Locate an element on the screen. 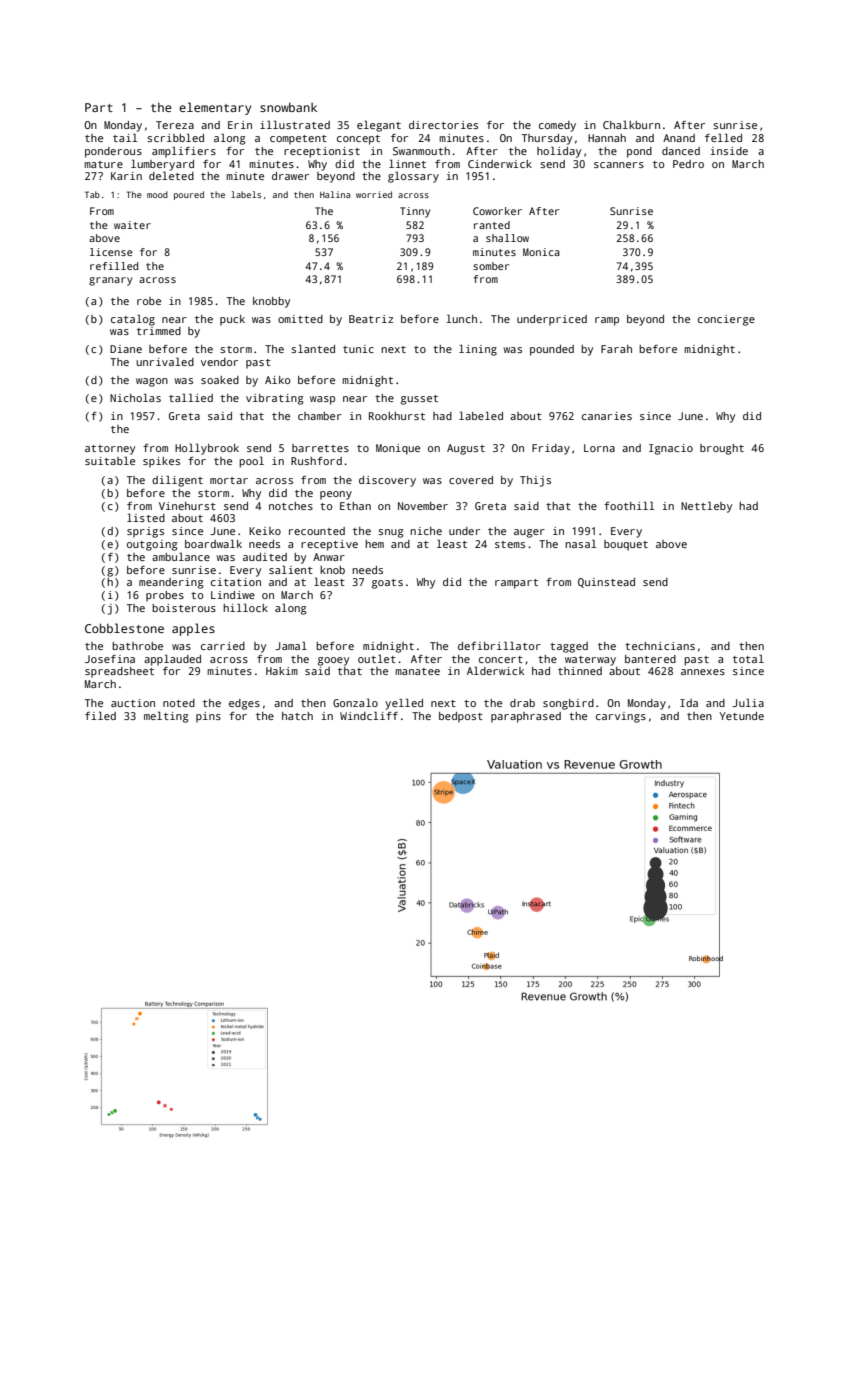 Image resolution: width=849 pixels, height=1400 pixels. poured is located at coordinates (189, 195).
